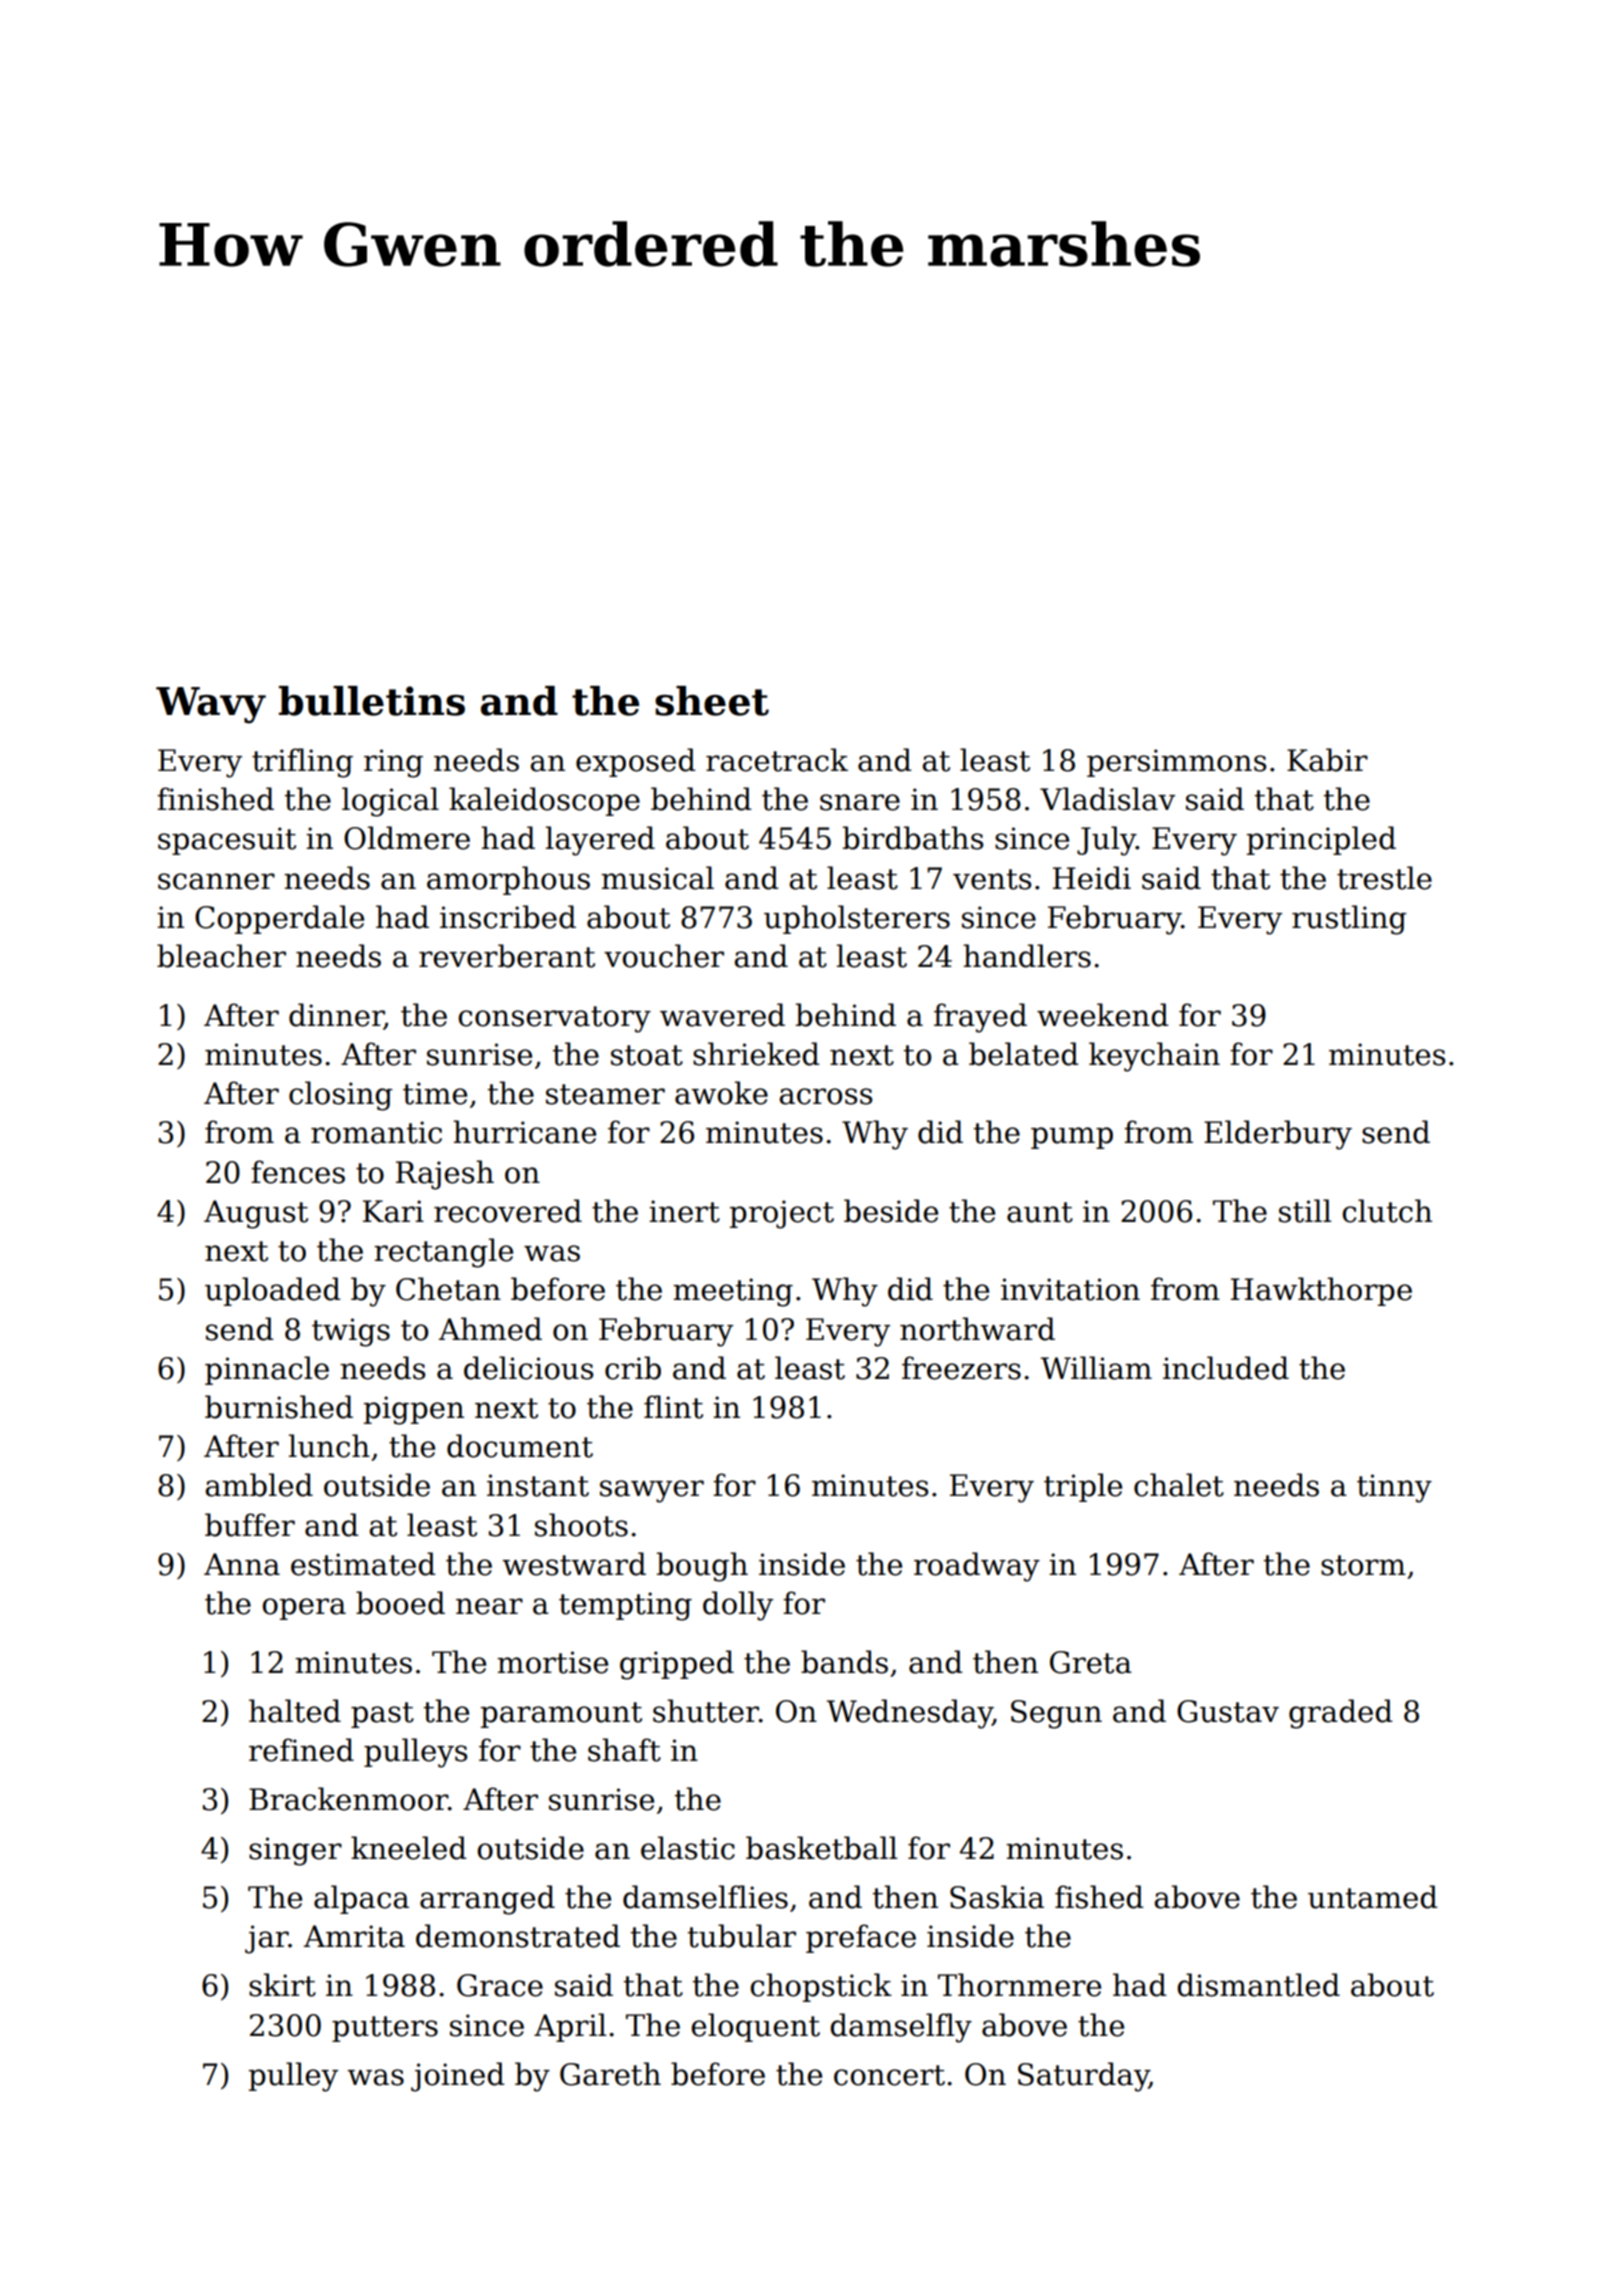  I want to click on Elderbury, so click(1278, 1135).
